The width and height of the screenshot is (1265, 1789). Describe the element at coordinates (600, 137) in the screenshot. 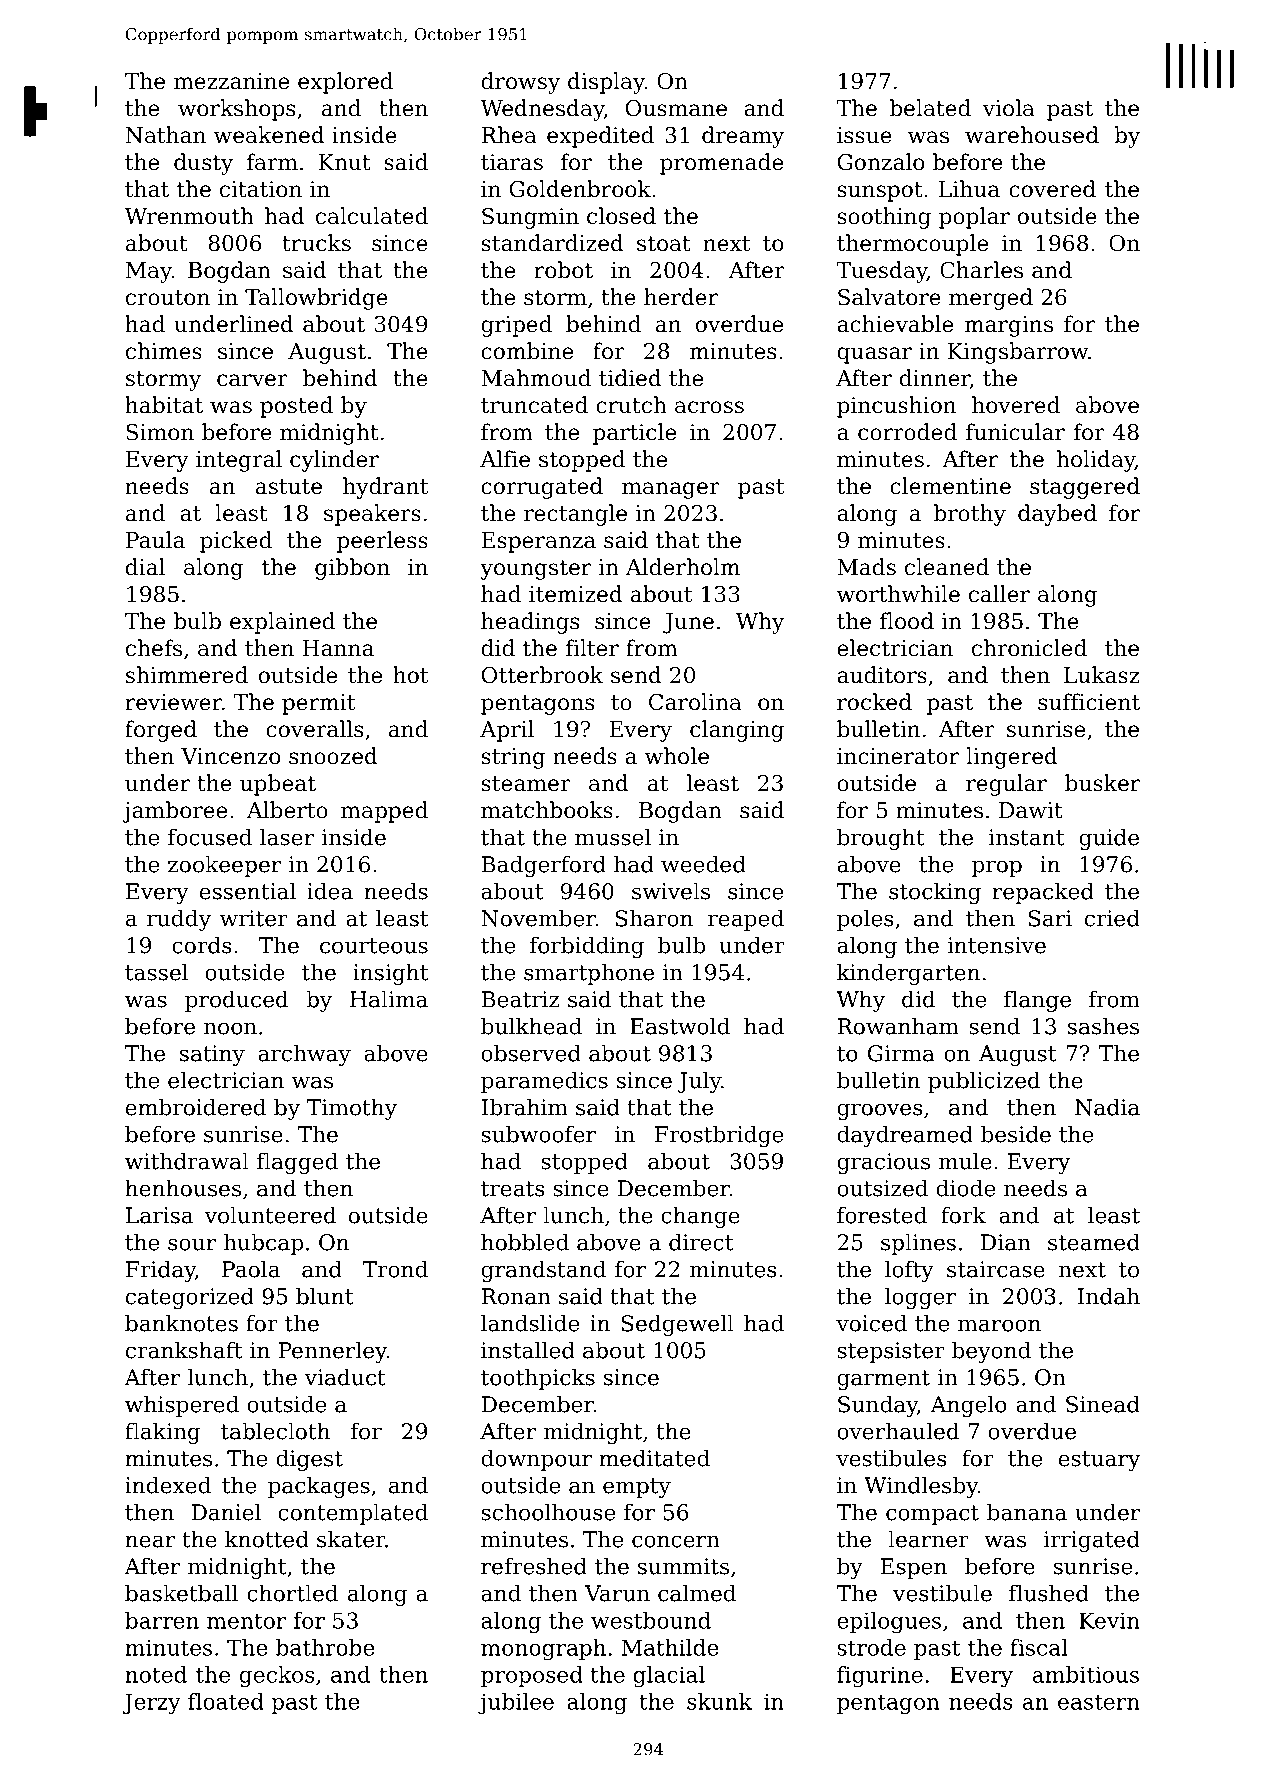

I see `expedited` at that location.
